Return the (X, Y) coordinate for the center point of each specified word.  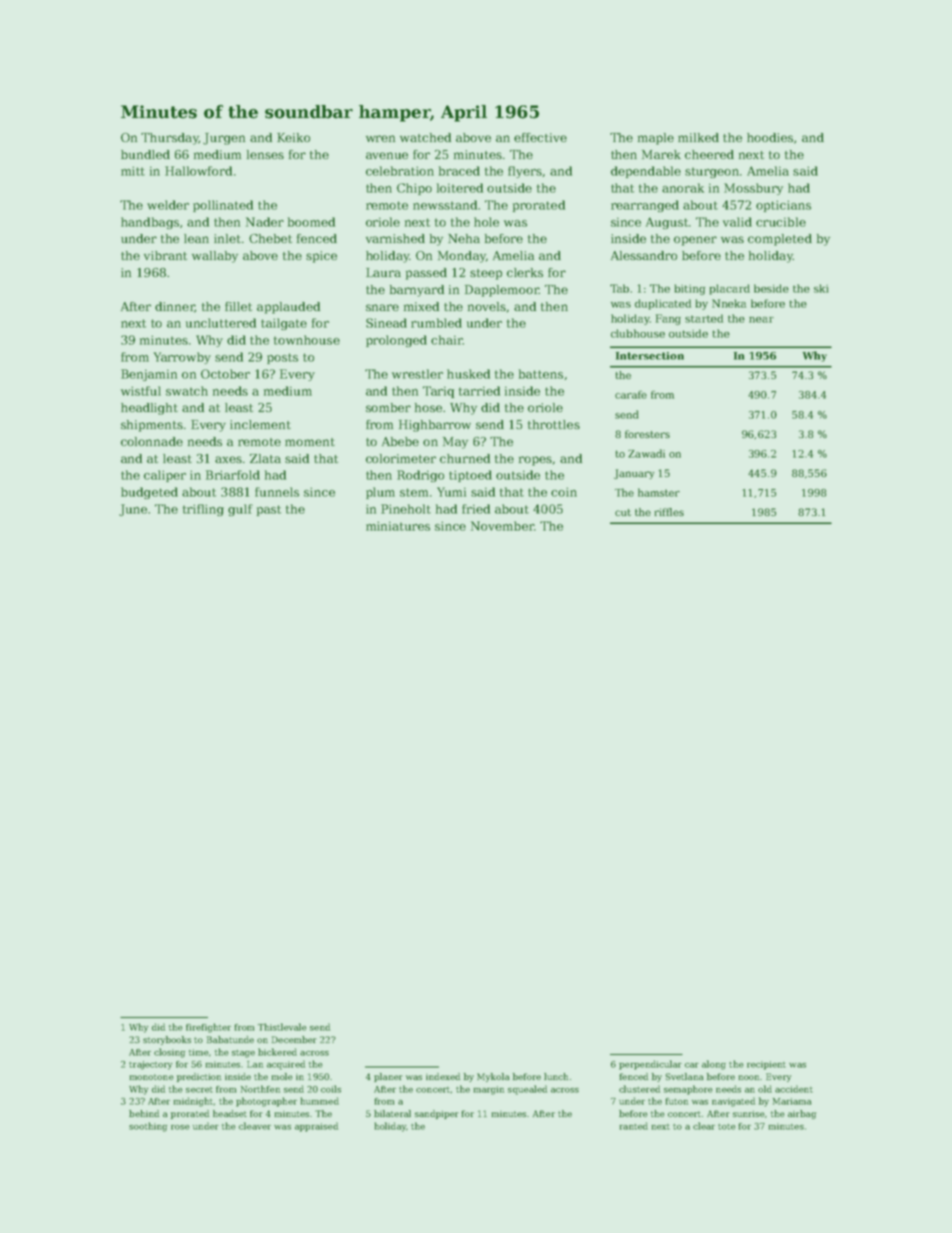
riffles (669, 512)
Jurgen (224, 139)
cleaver (255, 1126)
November (502, 526)
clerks (525, 272)
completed (780, 240)
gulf (240, 510)
